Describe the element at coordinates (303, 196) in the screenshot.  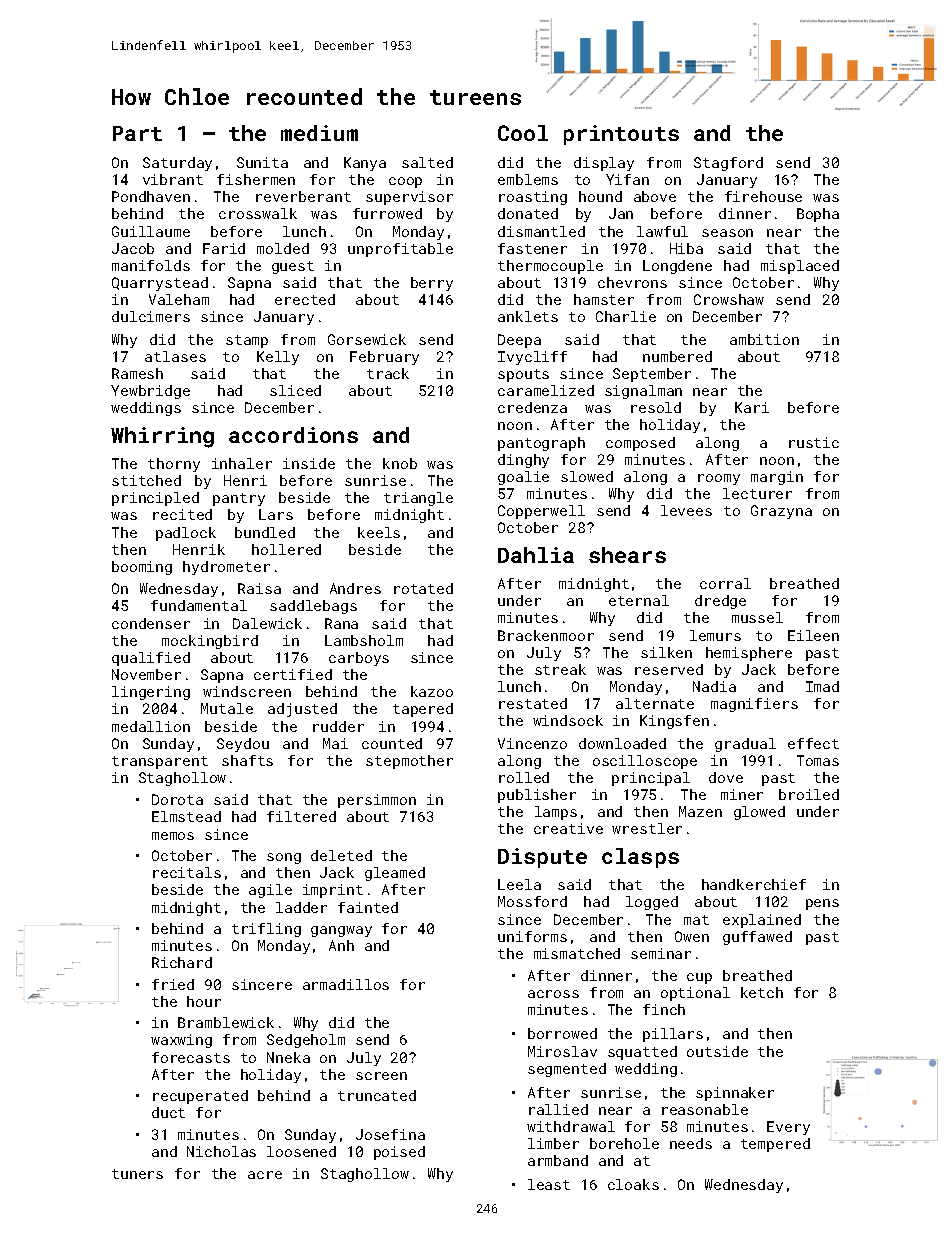
I see `reverberant` at that location.
